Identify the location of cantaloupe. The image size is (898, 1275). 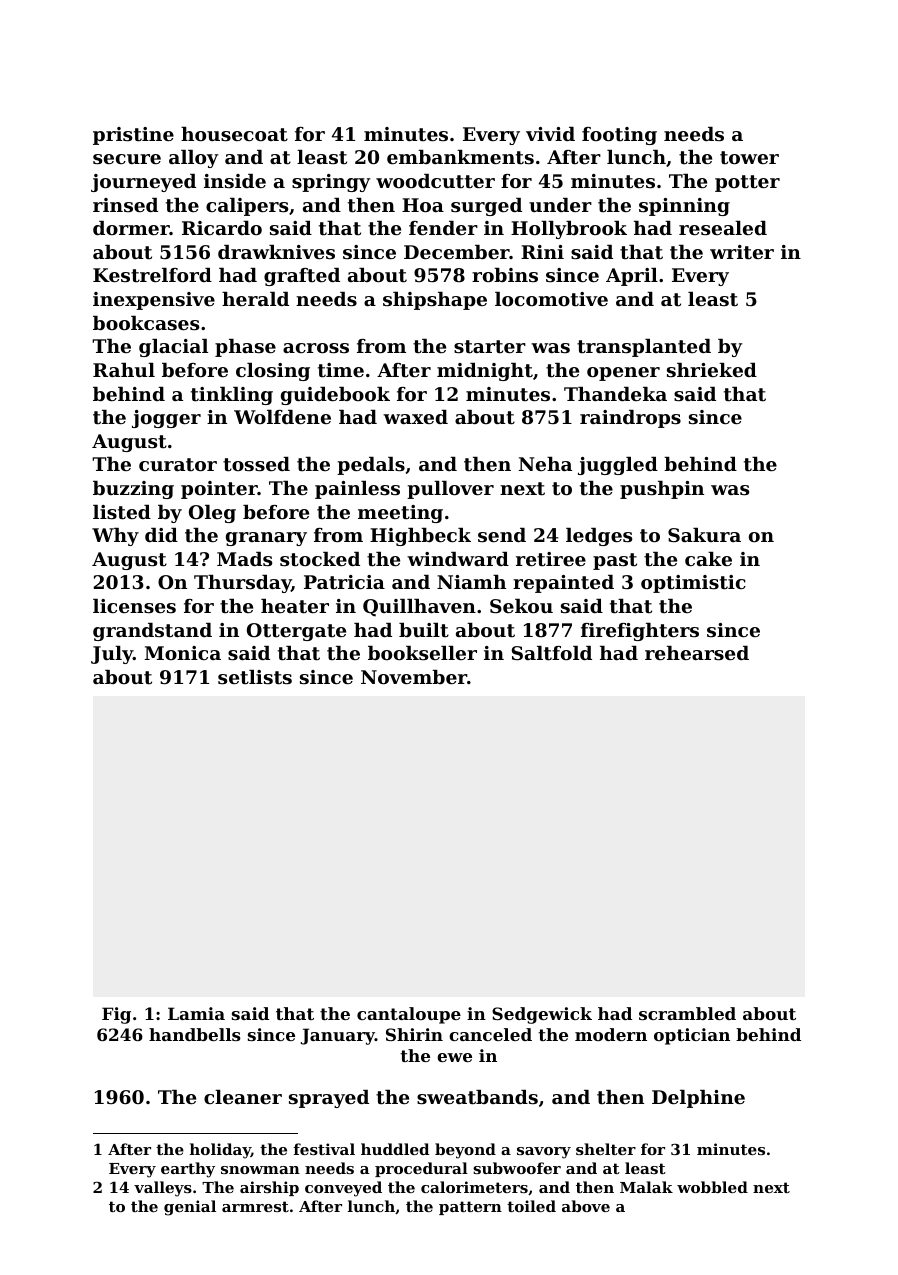
(409, 1015).
